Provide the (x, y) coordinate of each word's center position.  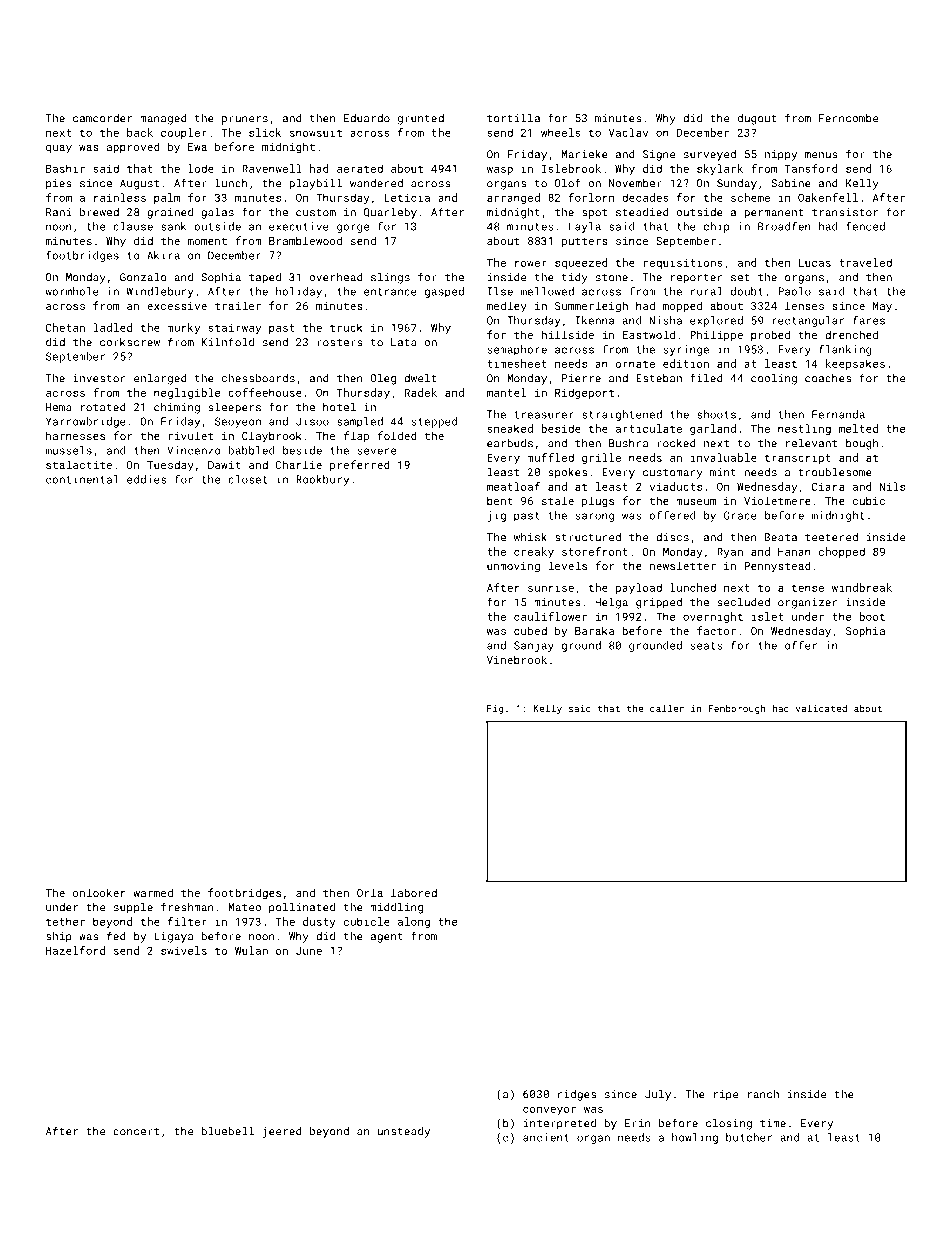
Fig (495, 709)
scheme (750, 197)
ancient (546, 1137)
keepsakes (855, 364)
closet (247, 479)
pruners (245, 120)
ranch (763, 1094)
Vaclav (628, 132)
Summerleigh (591, 307)
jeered (282, 1132)
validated (821, 708)
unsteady (403, 1132)
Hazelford (75, 950)
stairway (234, 328)
